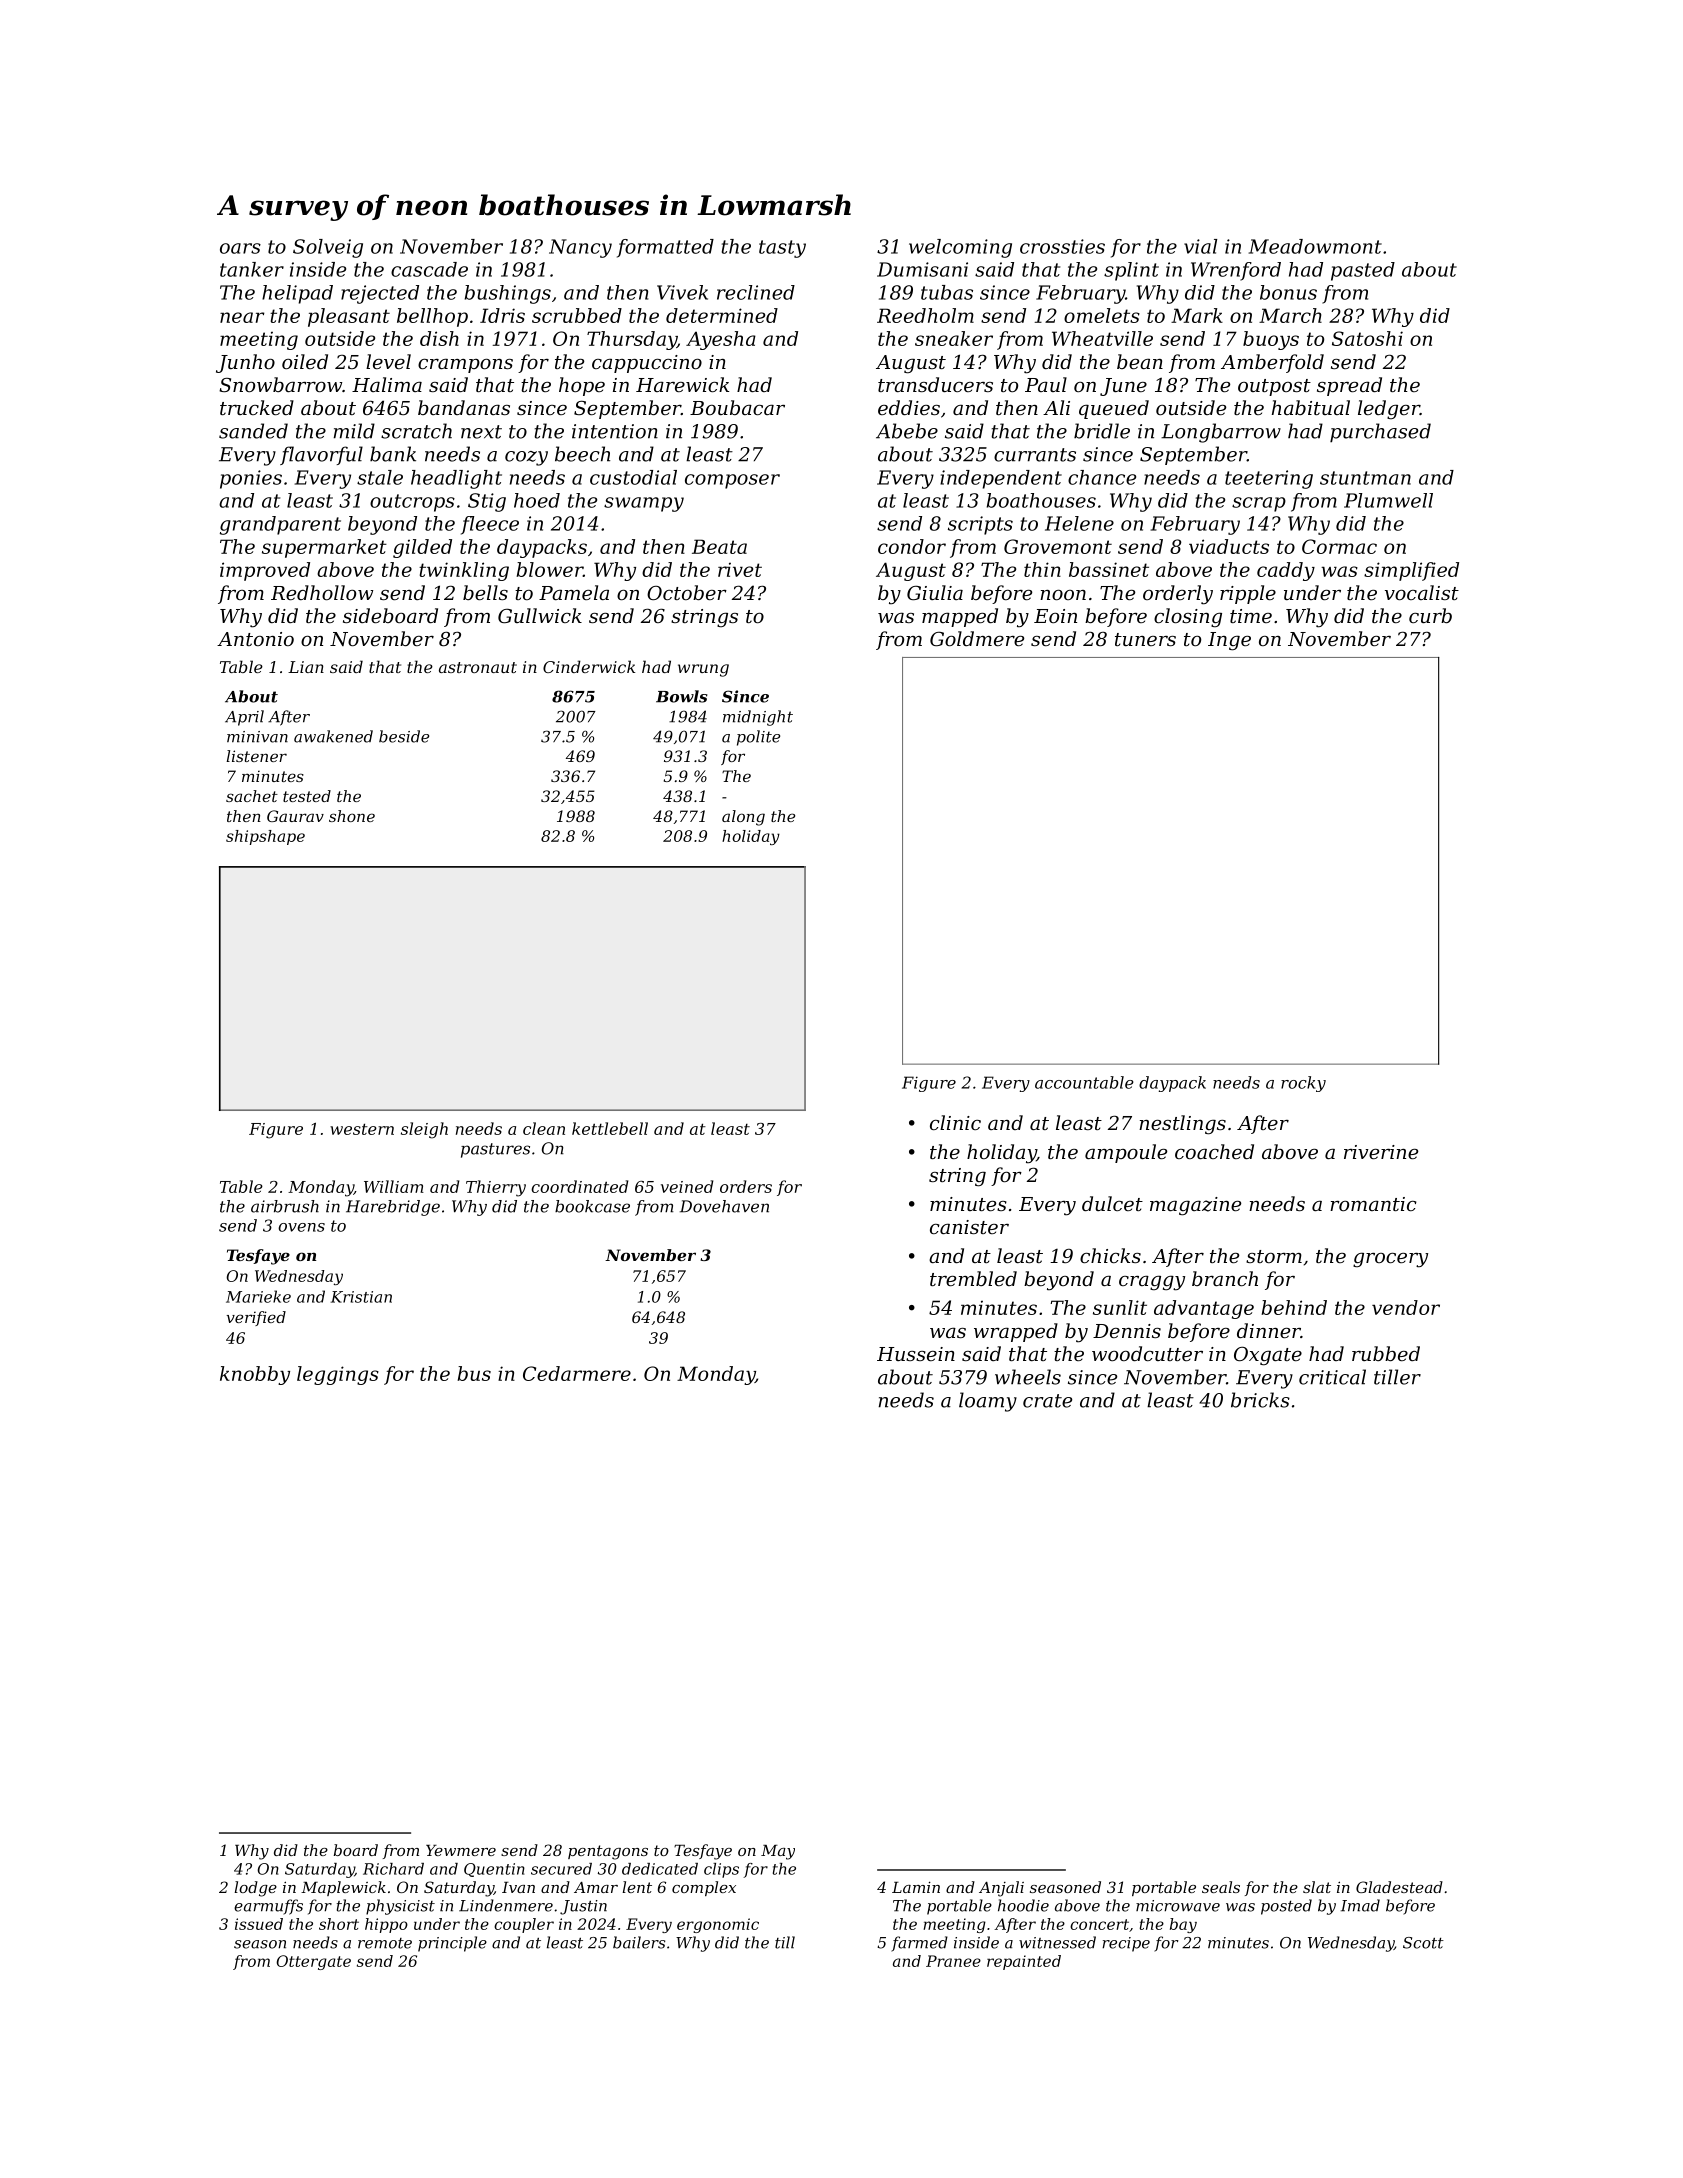 The height and width of the screenshot is (2178, 1683). Describe the element at coordinates (1102, 315) in the screenshot. I see `omelets` at that location.
